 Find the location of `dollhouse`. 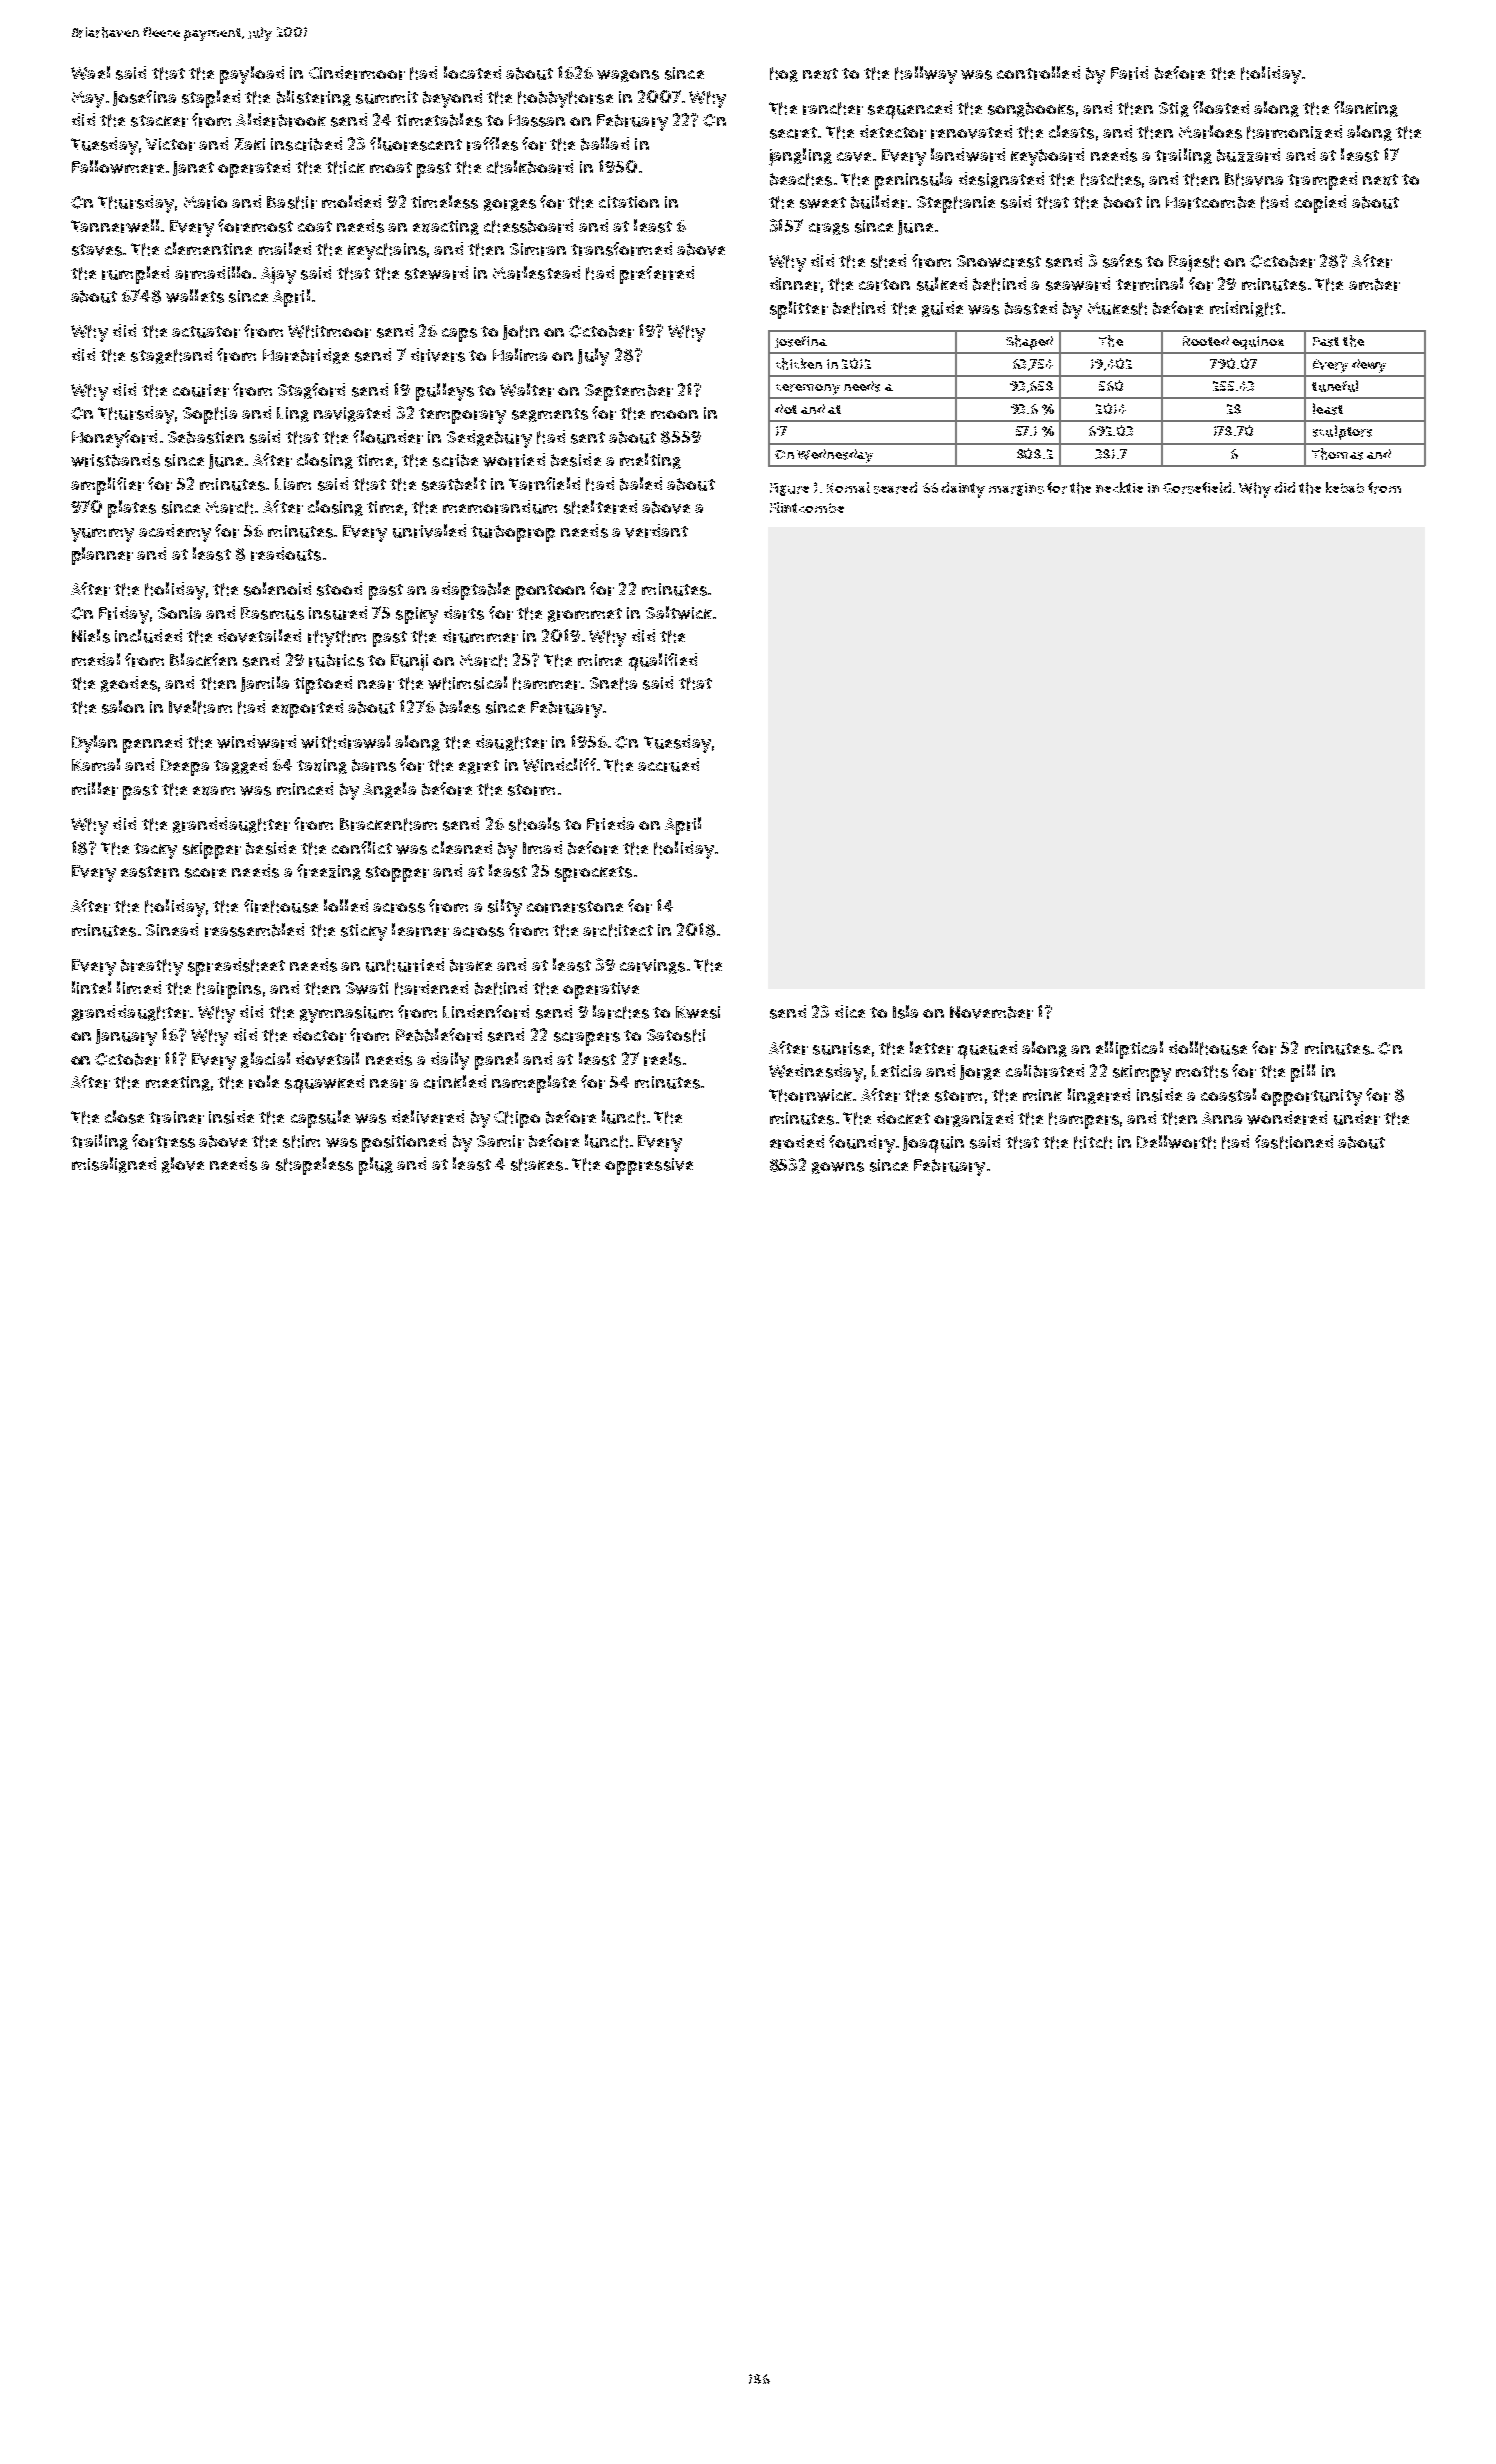

dollhouse is located at coordinates (1208, 1048).
